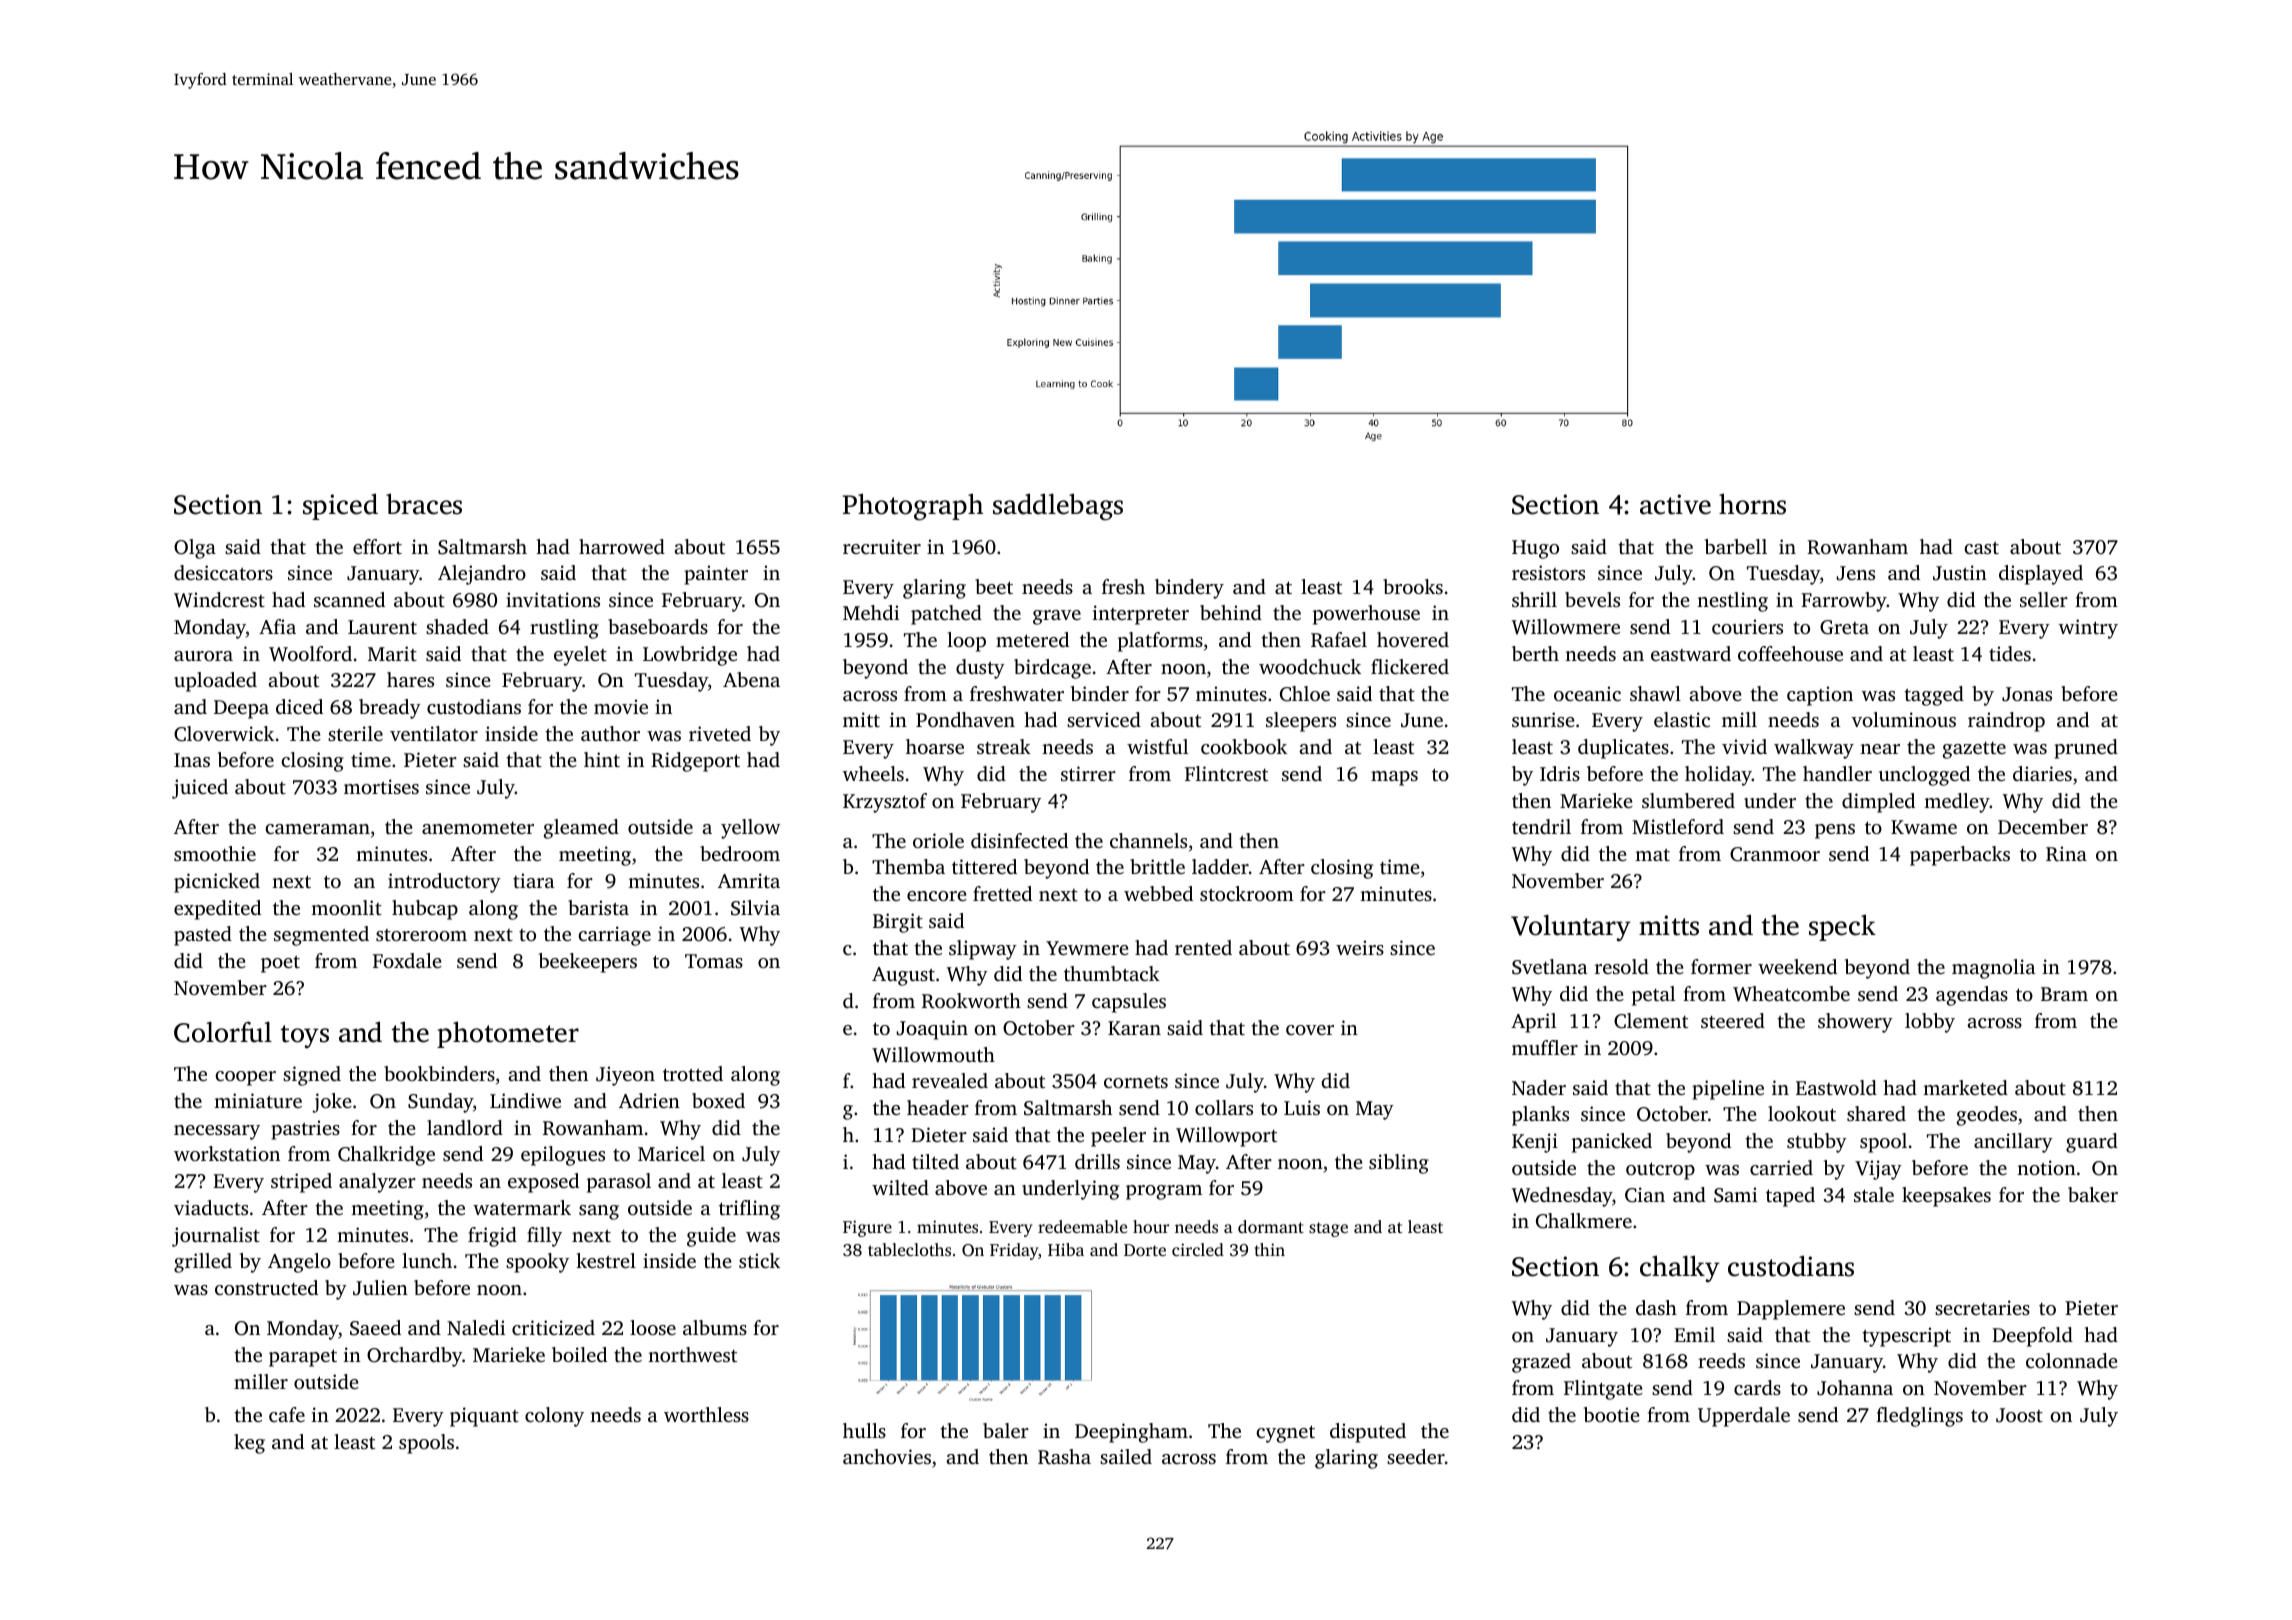 The height and width of the screenshot is (1620, 2292). What do you see at coordinates (1680, 1269) in the screenshot?
I see `chalky` at bounding box center [1680, 1269].
